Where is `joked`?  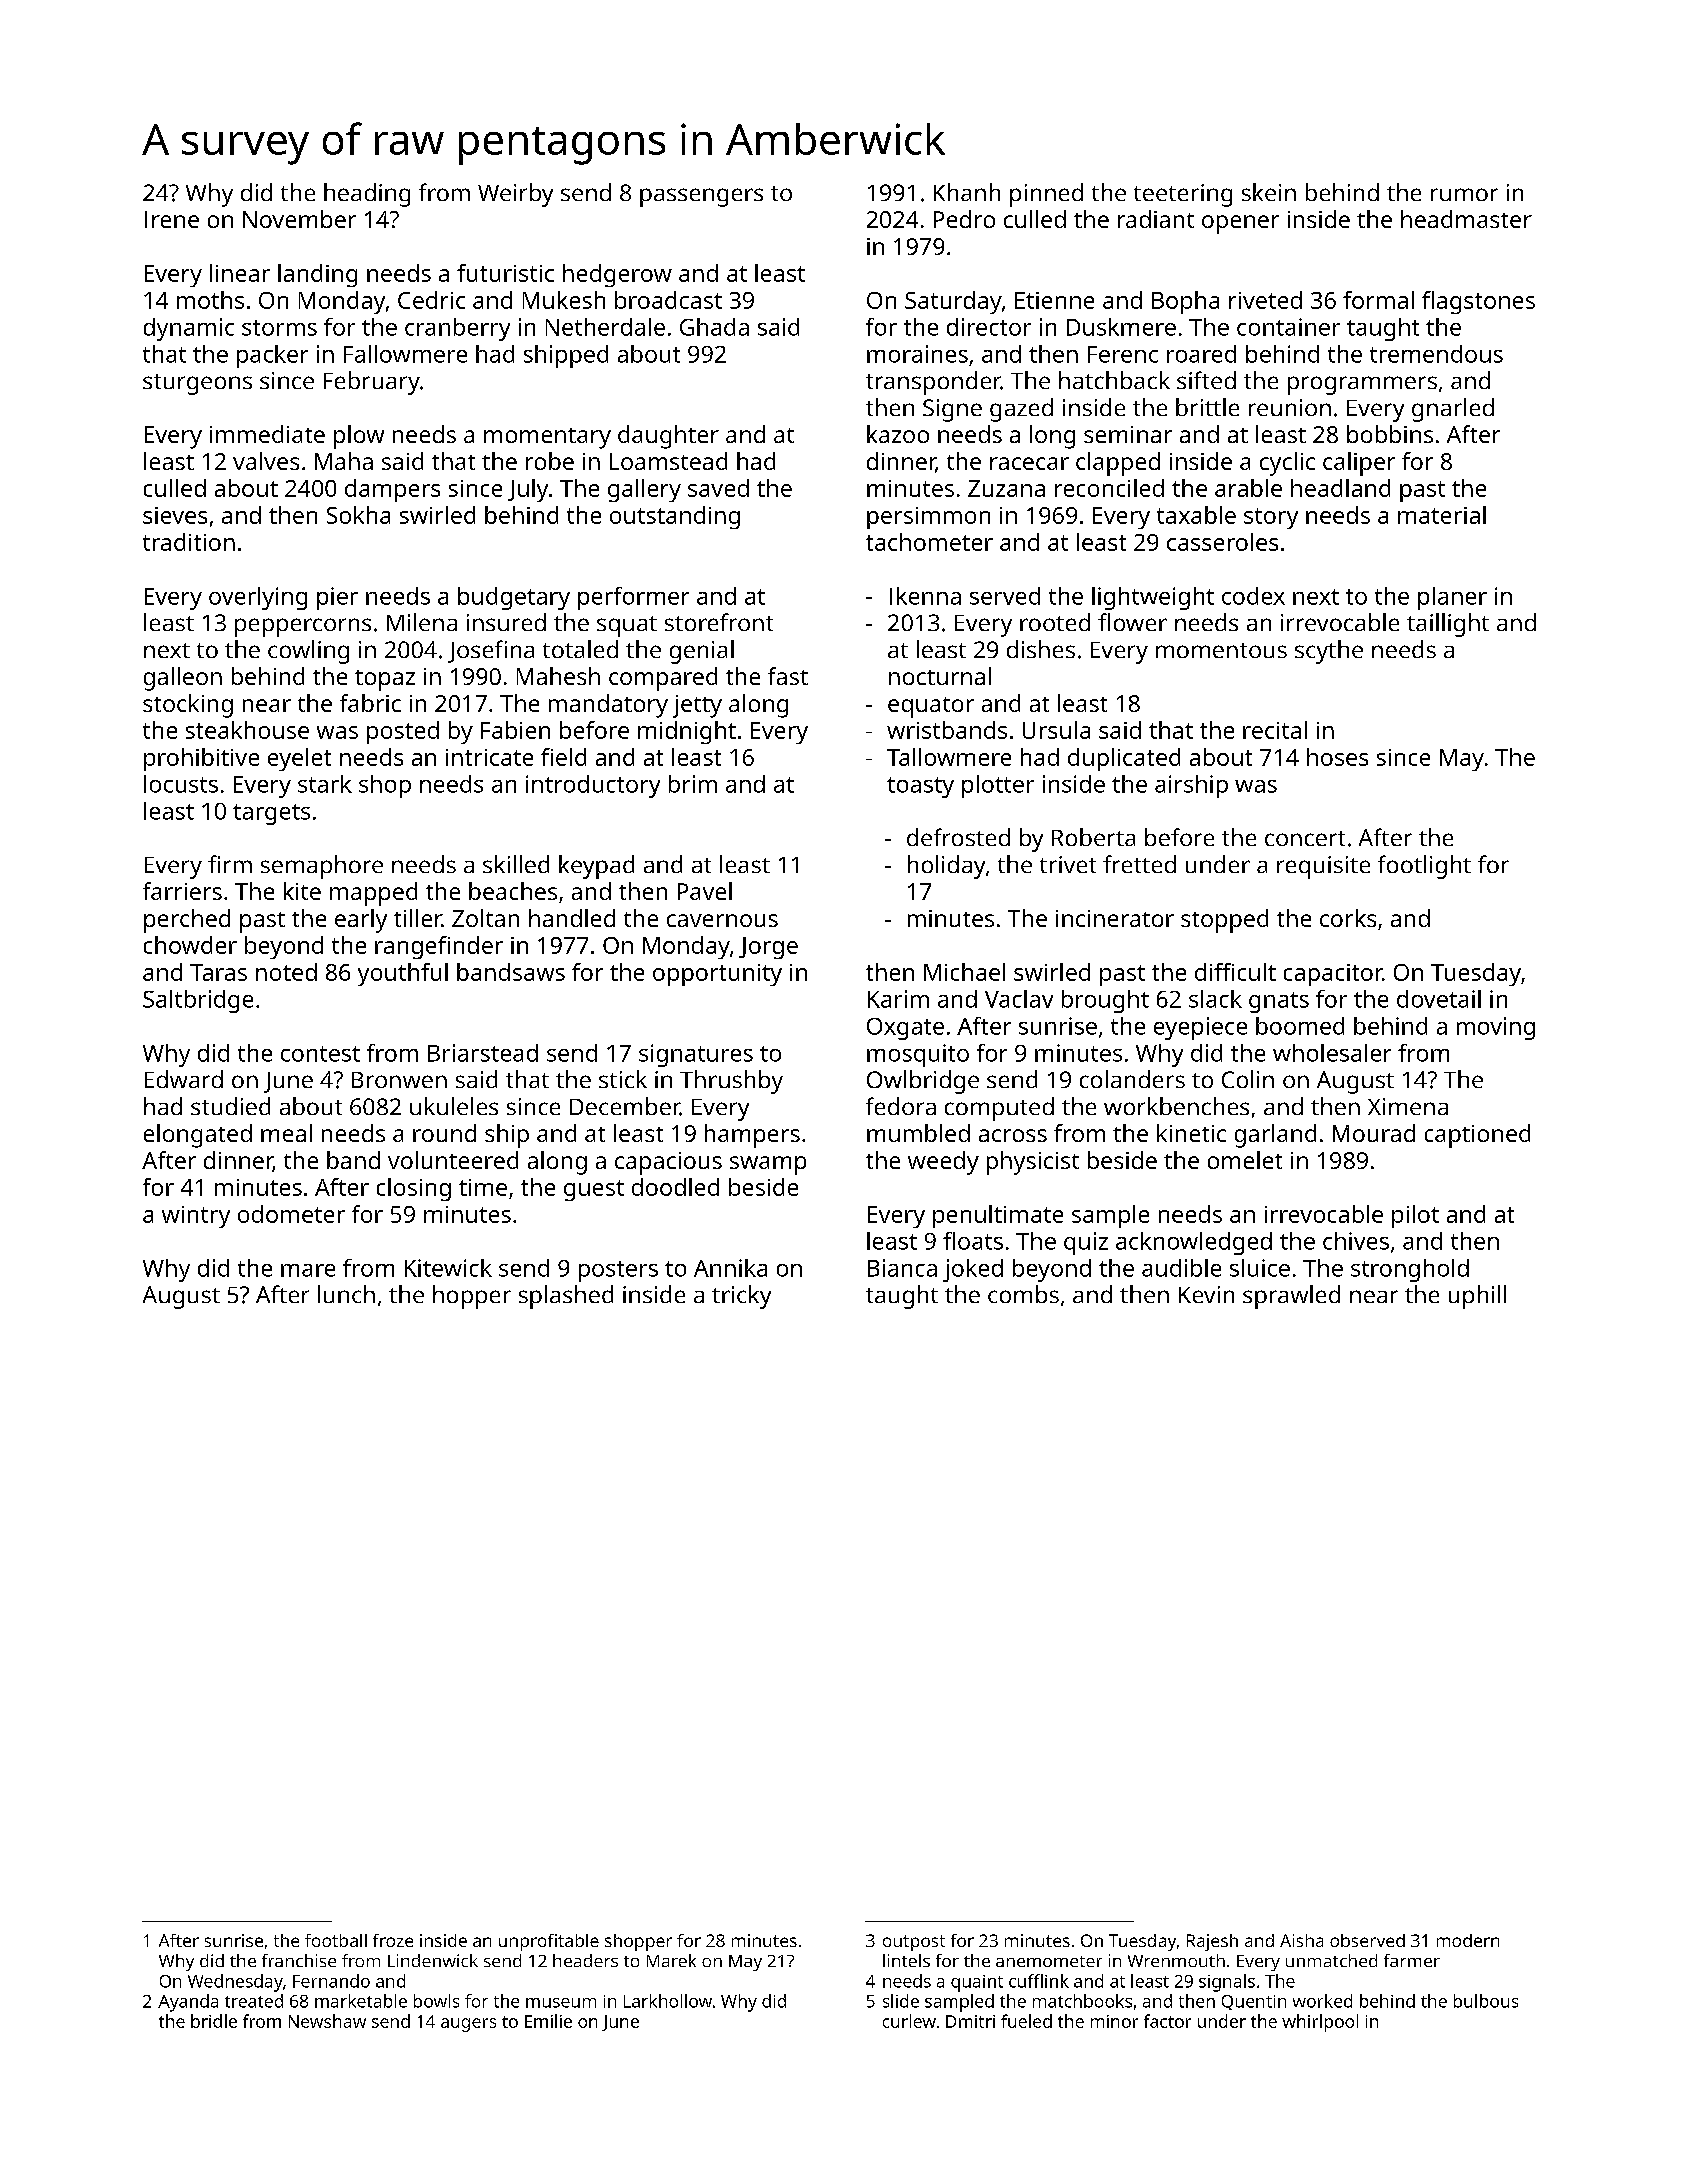
joked is located at coordinates (973, 1270).
